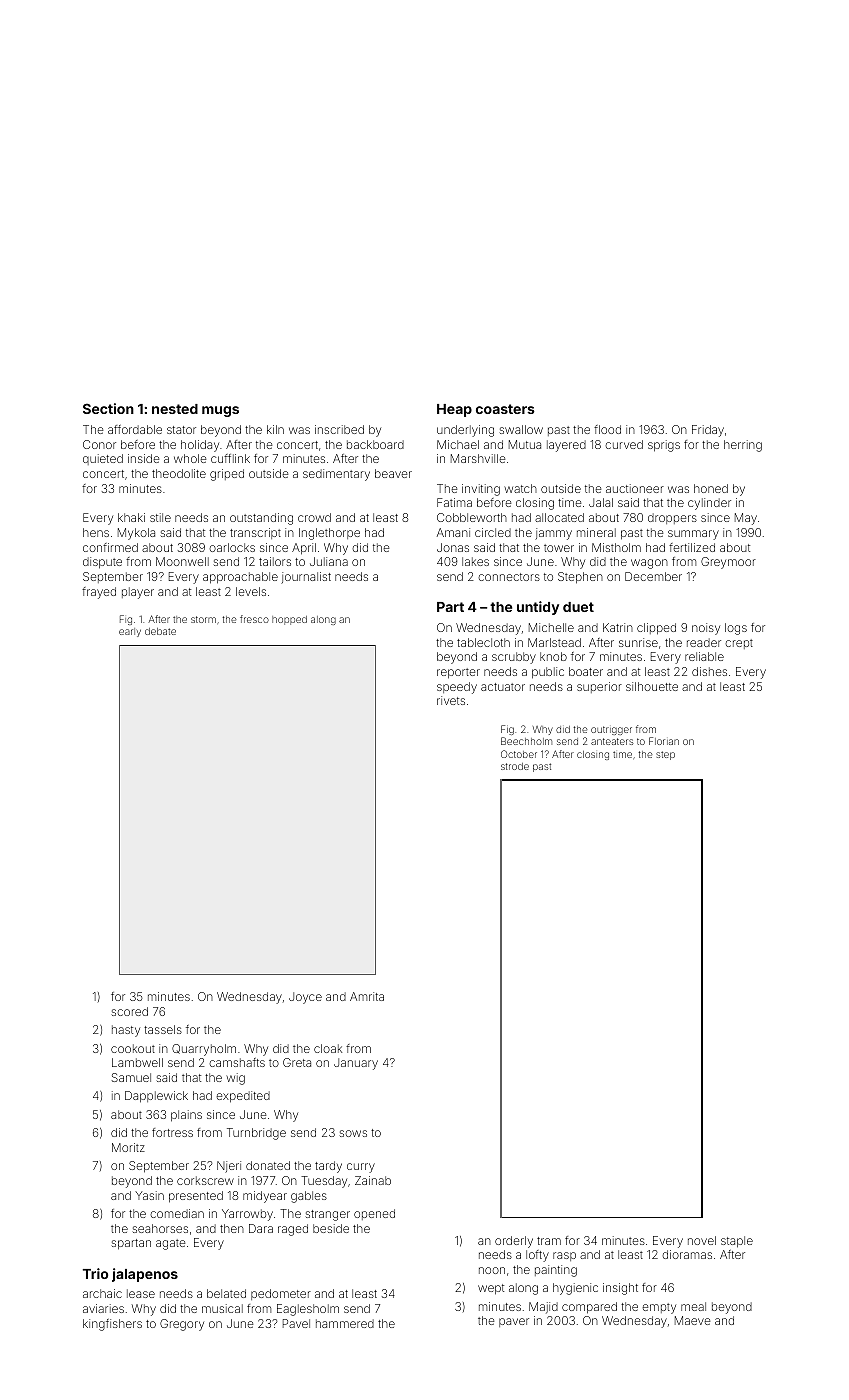 This page has width=849, height=1400. I want to click on Fatima, so click(454, 502).
